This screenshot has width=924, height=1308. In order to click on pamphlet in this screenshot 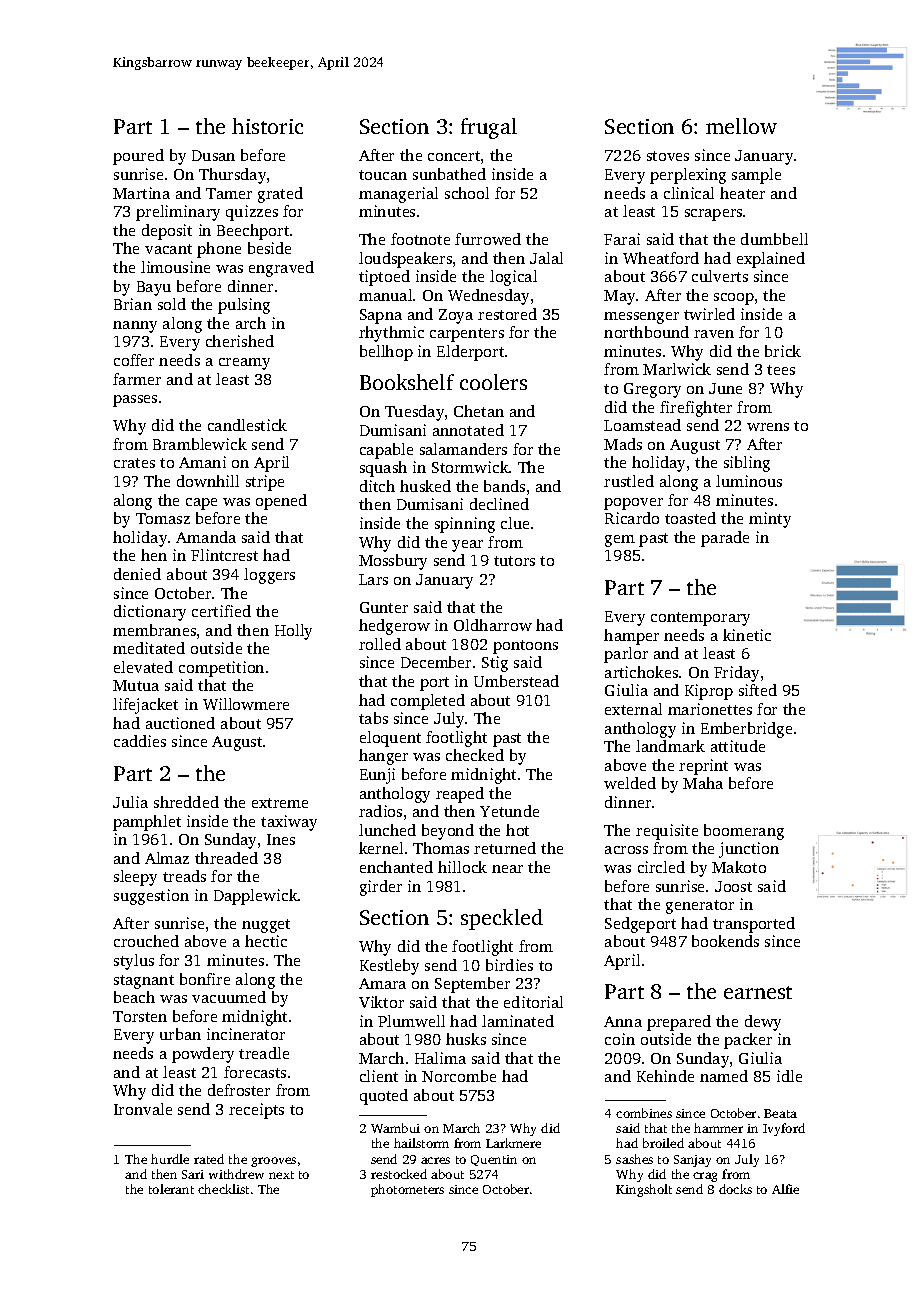, I will do `click(147, 823)`.
